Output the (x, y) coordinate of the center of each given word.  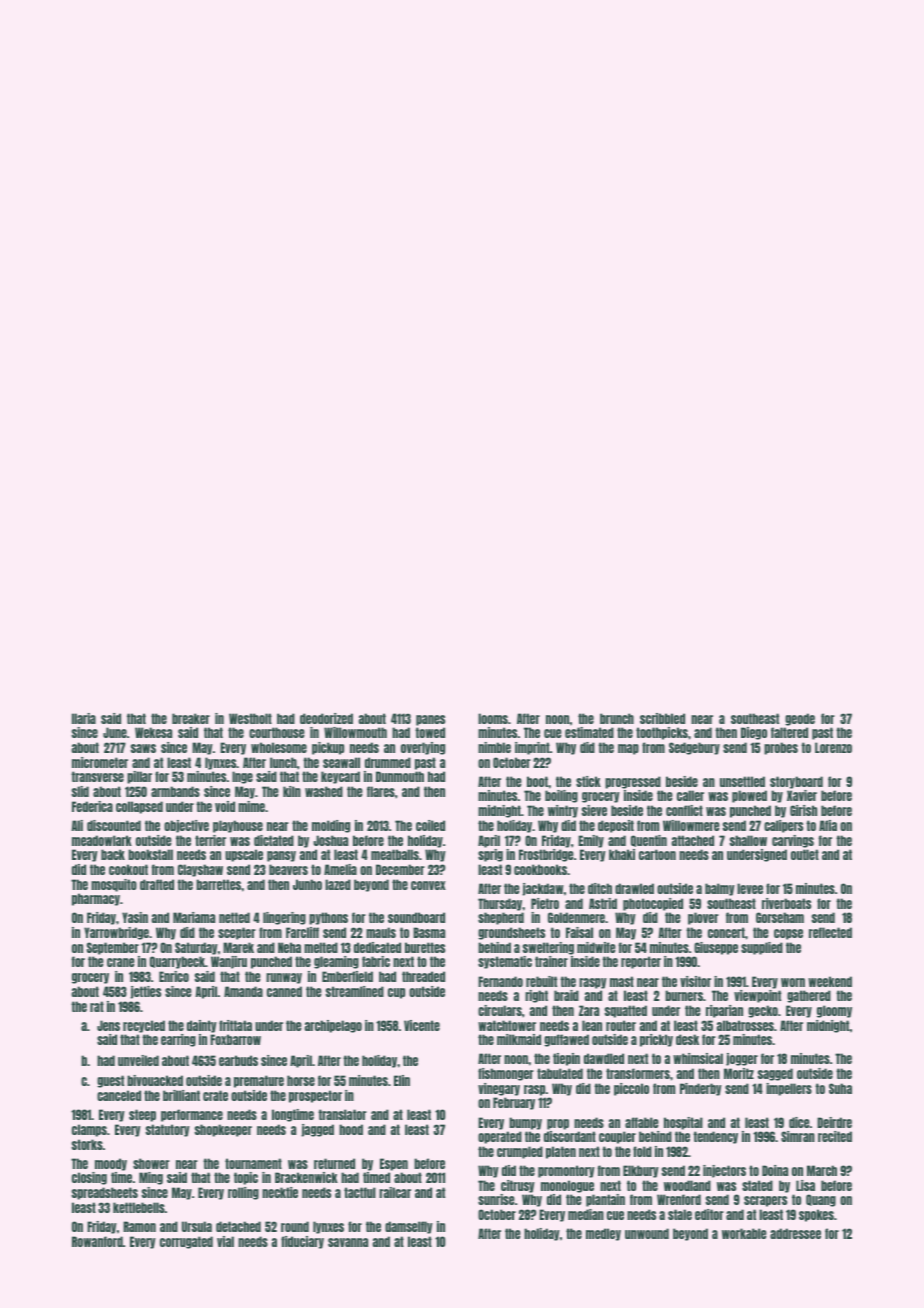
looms (493, 718)
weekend (830, 981)
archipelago (333, 1026)
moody (111, 1164)
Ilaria (84, 718)
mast (622, 981)
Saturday (196, 948)
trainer (551, 961)
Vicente (422, 1025)
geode (800, 719)
